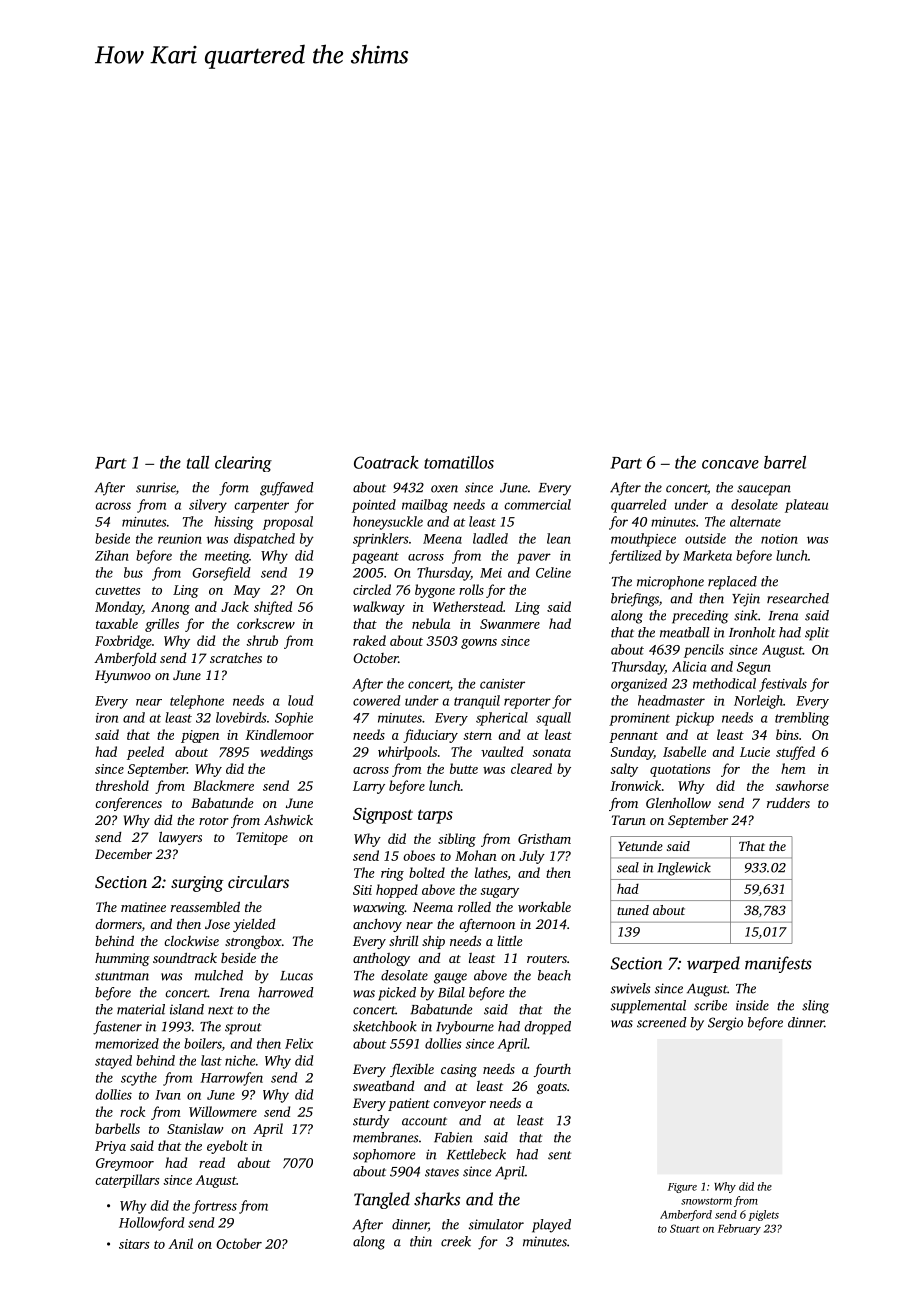 Image resolution: width=924 pixels, height=1308 pixels. What do you see at coordinates (156, 487) in the screenshot?
I see `sunrise` at bounding box center [156, 487].
